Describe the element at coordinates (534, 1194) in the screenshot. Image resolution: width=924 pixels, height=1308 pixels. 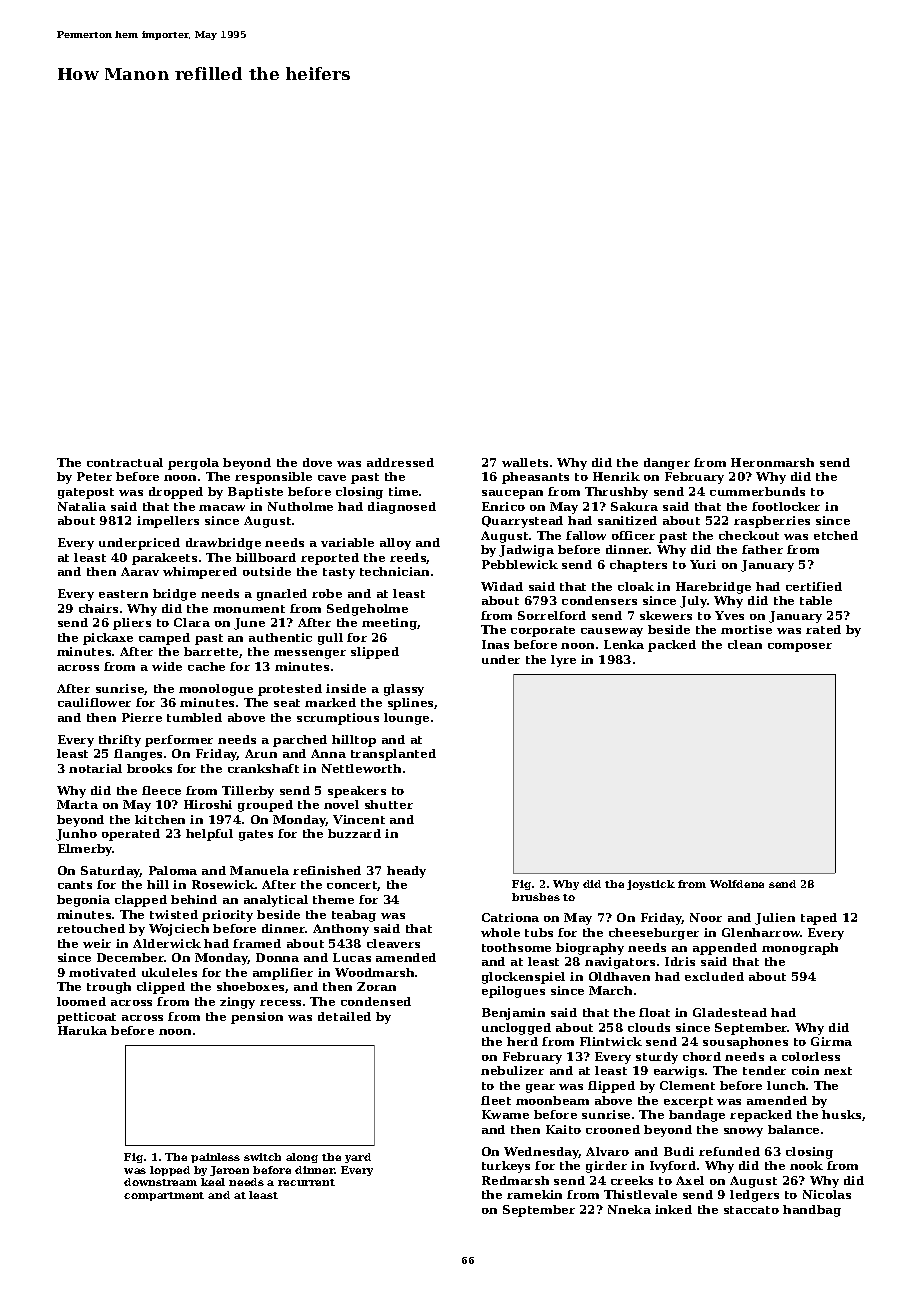
I see `ramekin` at that location.
